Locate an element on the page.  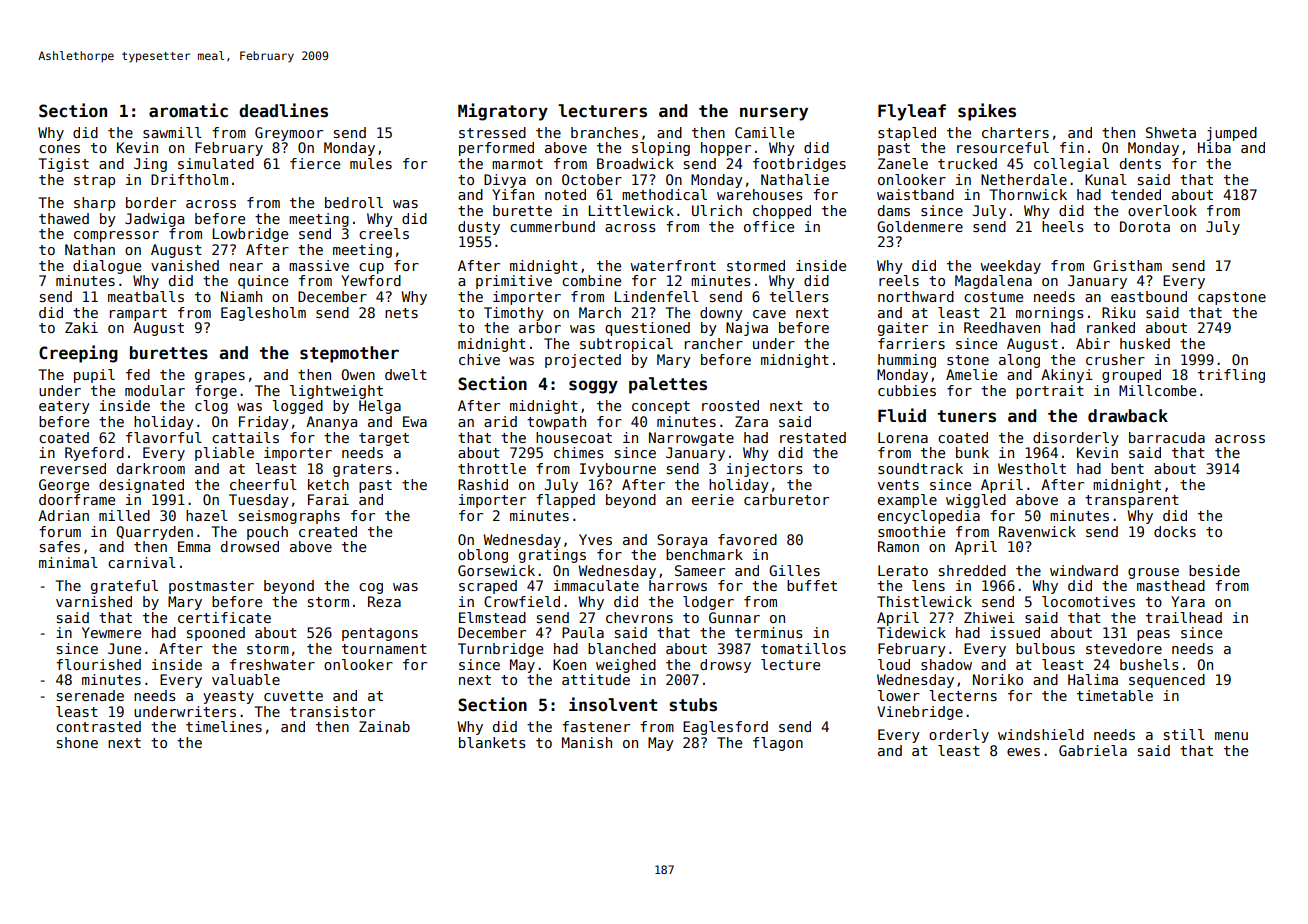
serenade is located at coordinates (90, 695).
